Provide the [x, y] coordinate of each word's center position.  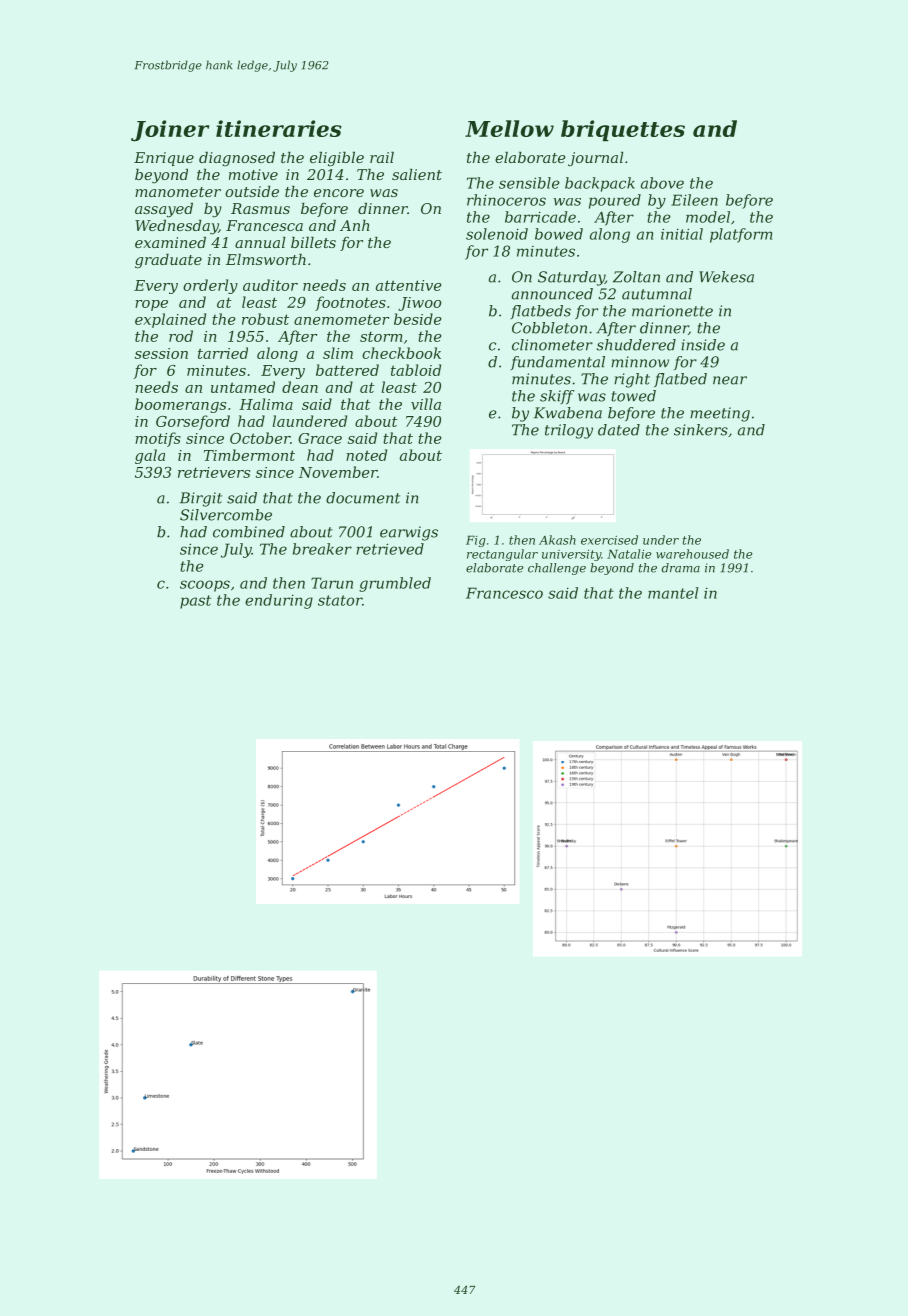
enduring [279, 601]
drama [681, 568]
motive [253, 174]
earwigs [409, 533]
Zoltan [636, 277]
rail [382, 157]
